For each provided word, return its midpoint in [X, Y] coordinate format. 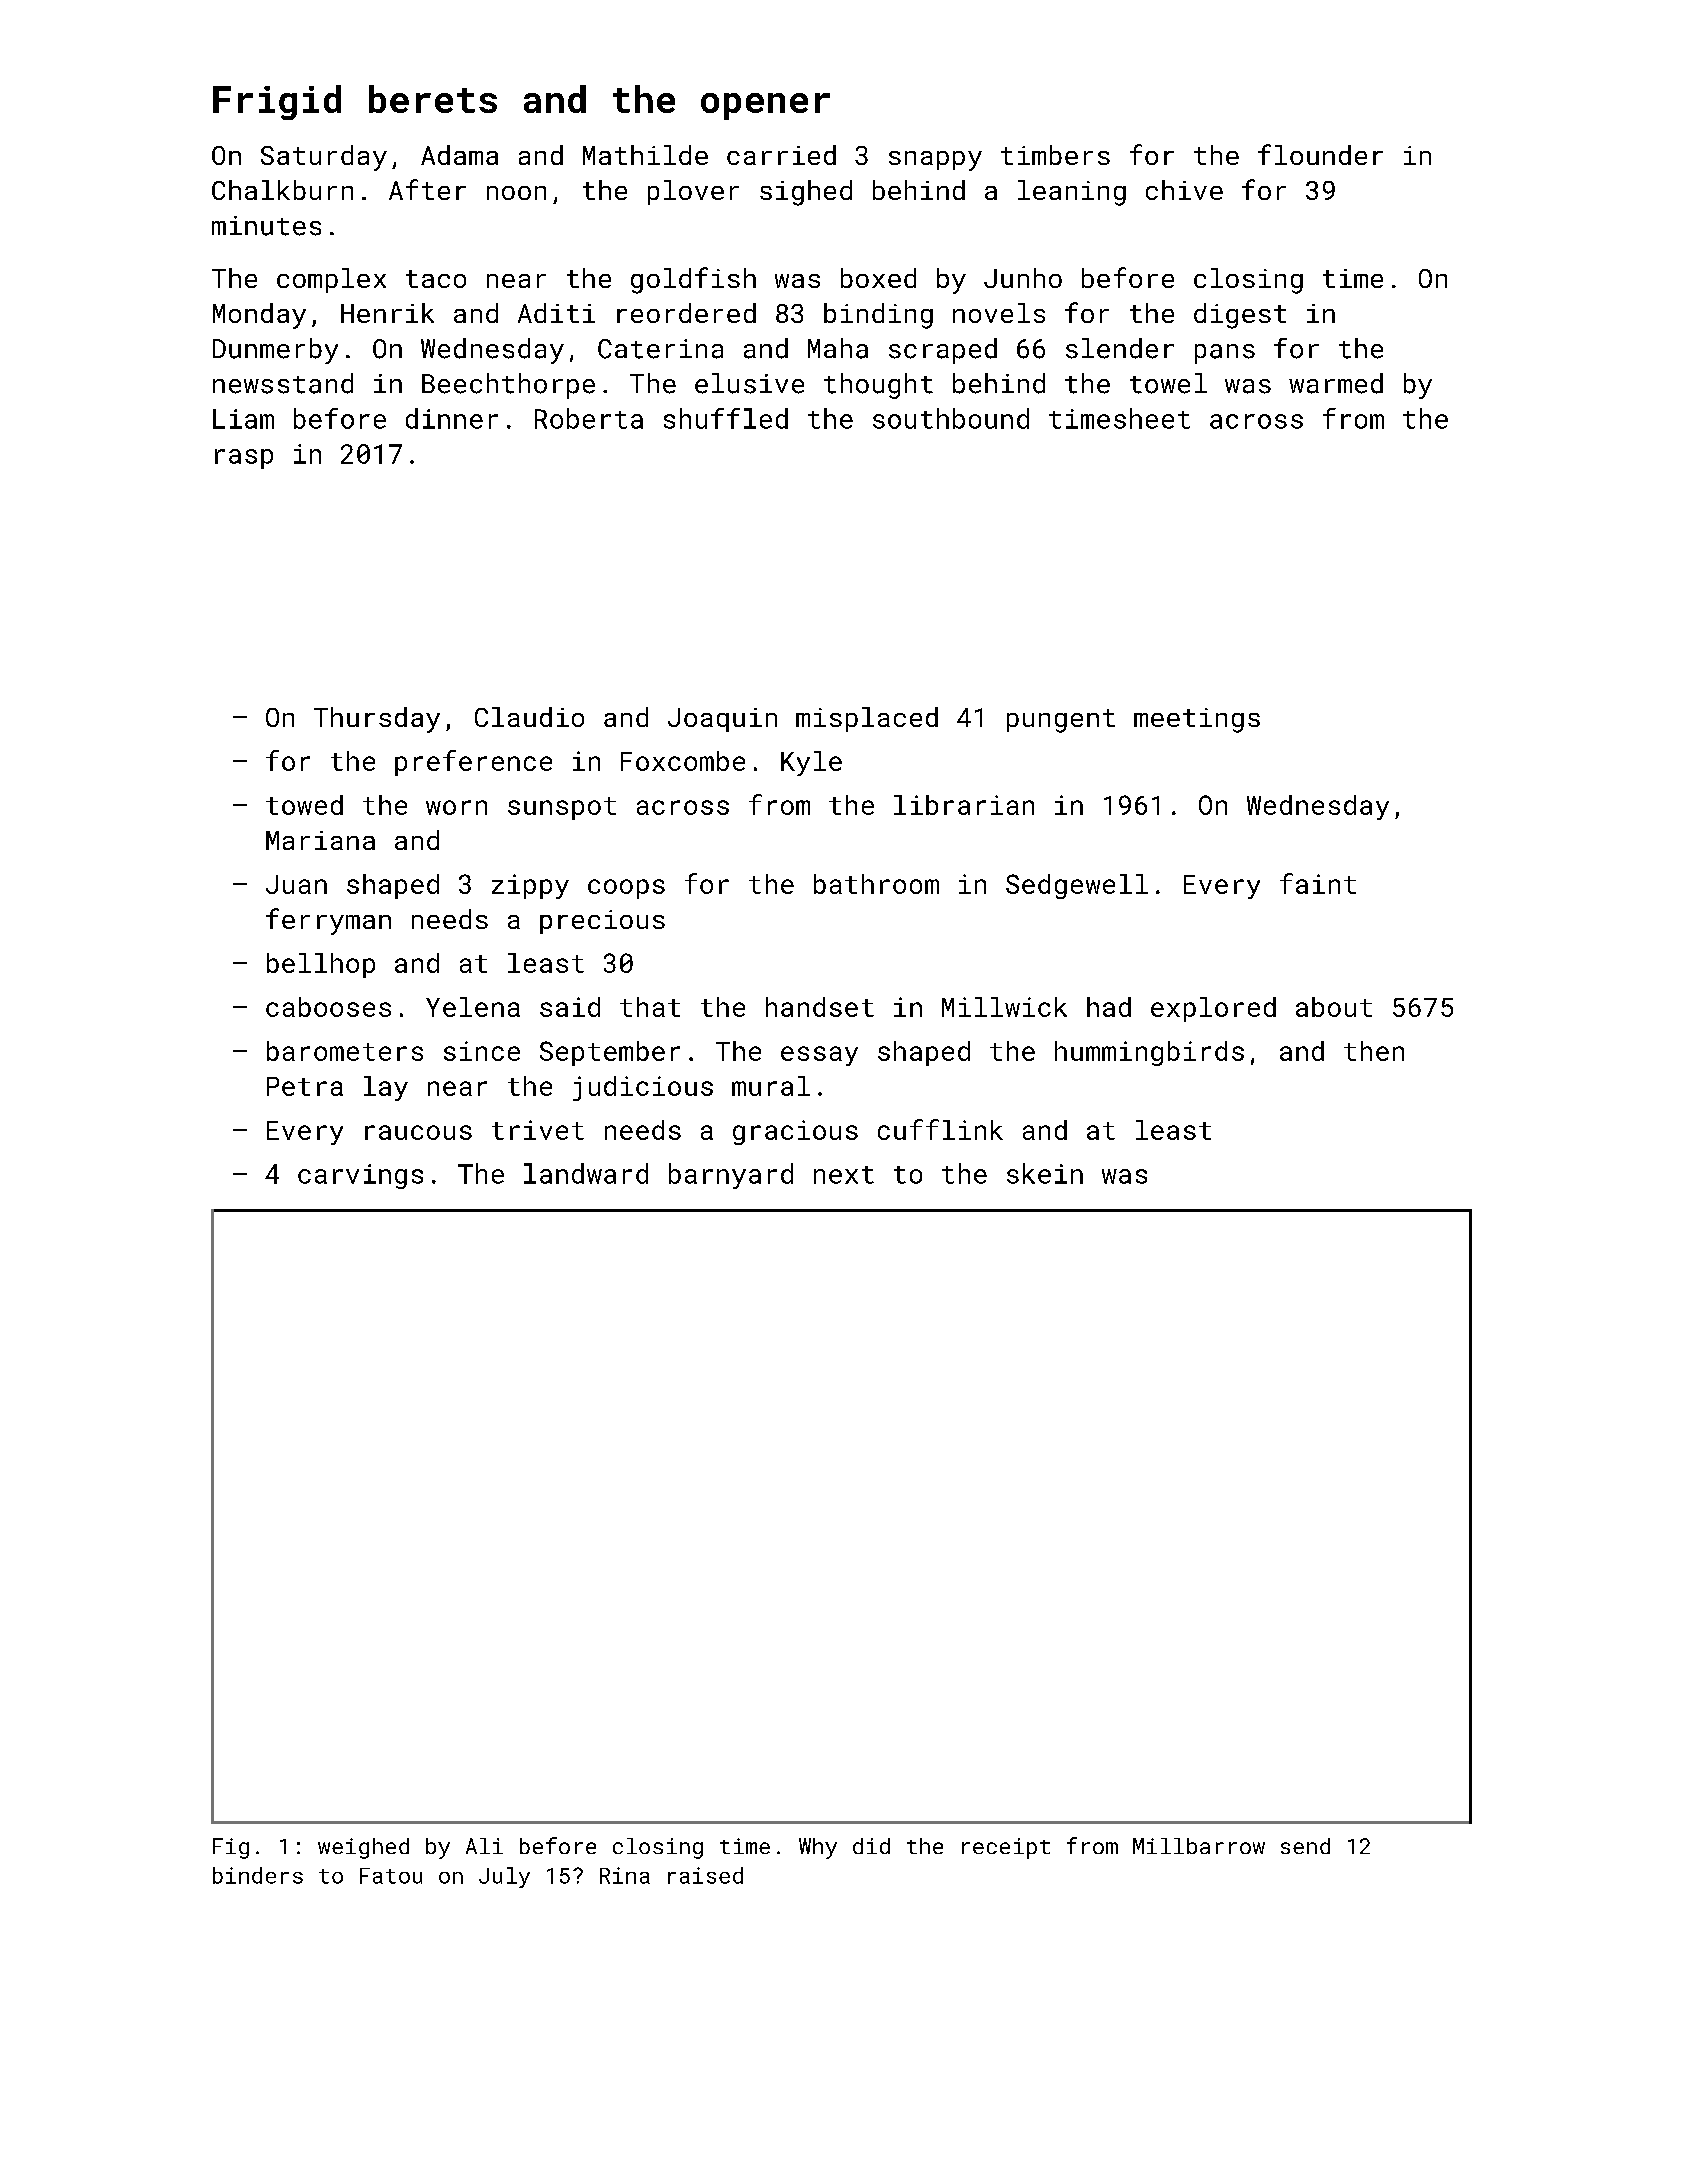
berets [433, 99]
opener [765, 106]
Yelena [473, 1007]
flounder [1320, 154]
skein [1045, 1173]
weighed [363, 1848]
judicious [643, 1088]
